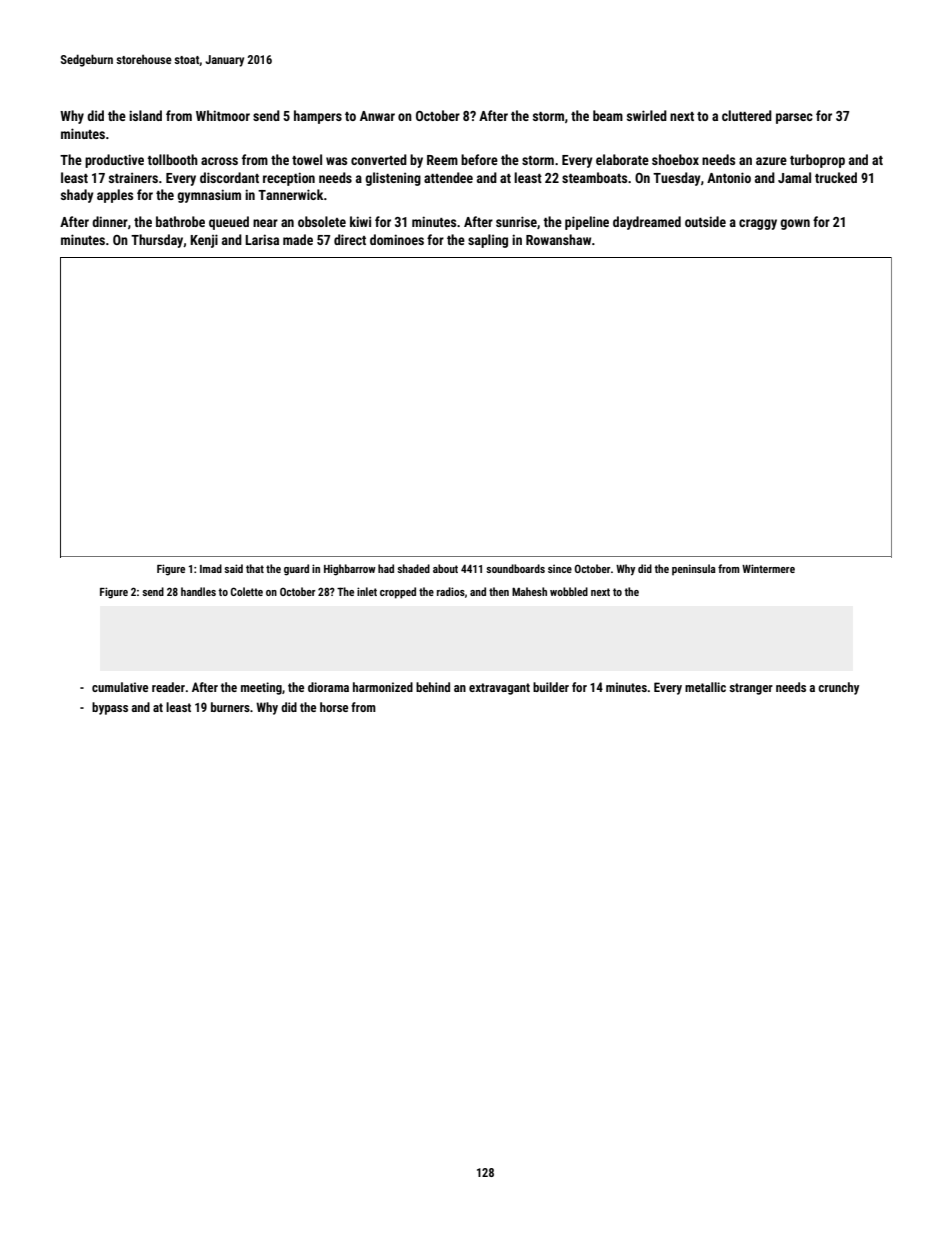 The height and width of the image is (1233, 952). What do you see at coordinates (758, 224) in the image?
I see `craggy` at bounding box center [758, 224].
